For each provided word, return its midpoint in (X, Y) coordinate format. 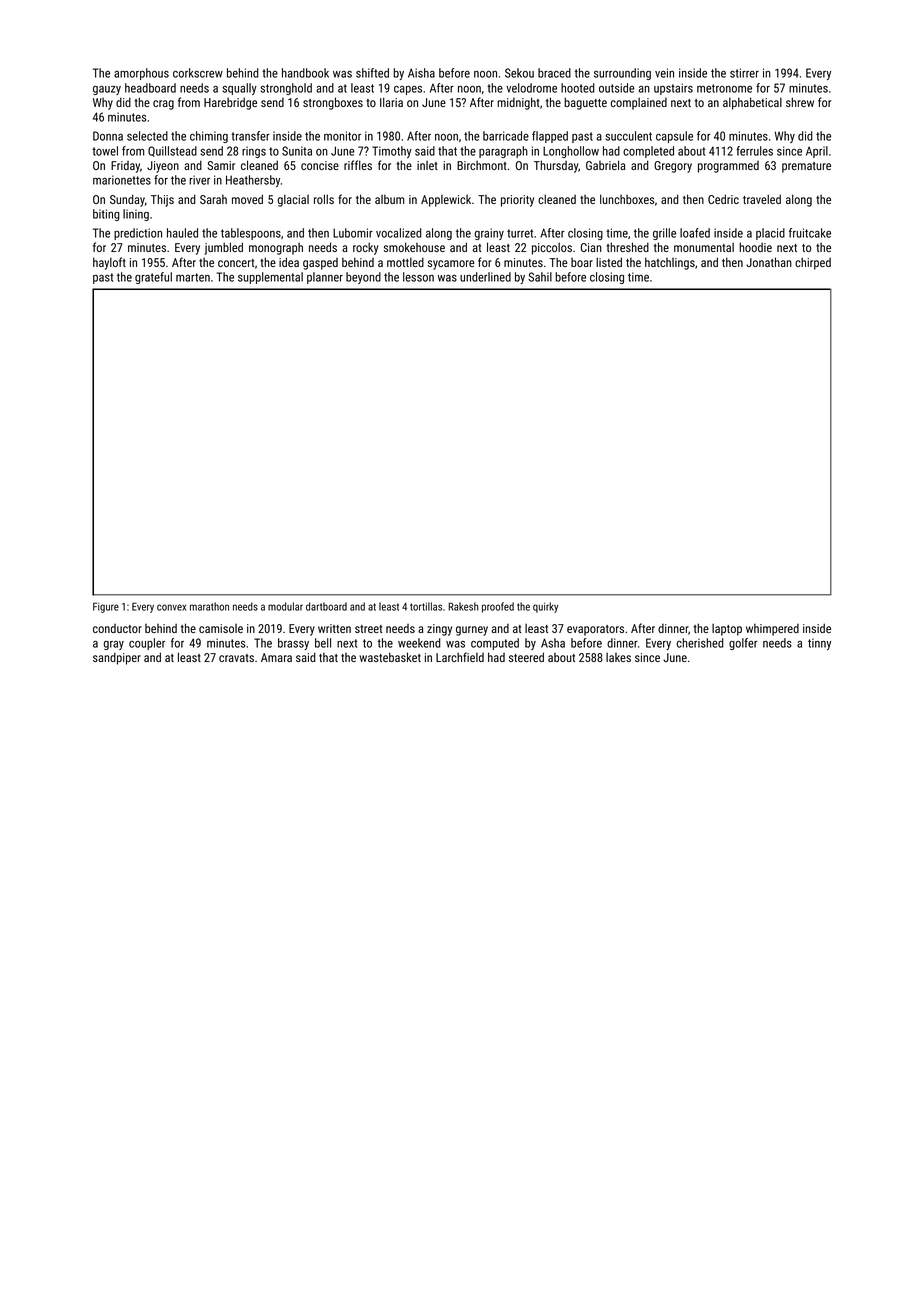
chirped (813, 263)
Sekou (519, 73)
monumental (704, 247)
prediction (138, 234)
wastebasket (390, 657)
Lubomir (353, 233)
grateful (153, 278)
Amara (276, 657)
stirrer (744, 73)
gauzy (107, 90)
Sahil (540, 277)
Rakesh (463, 606)
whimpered (772, 630)
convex (171, 607)
